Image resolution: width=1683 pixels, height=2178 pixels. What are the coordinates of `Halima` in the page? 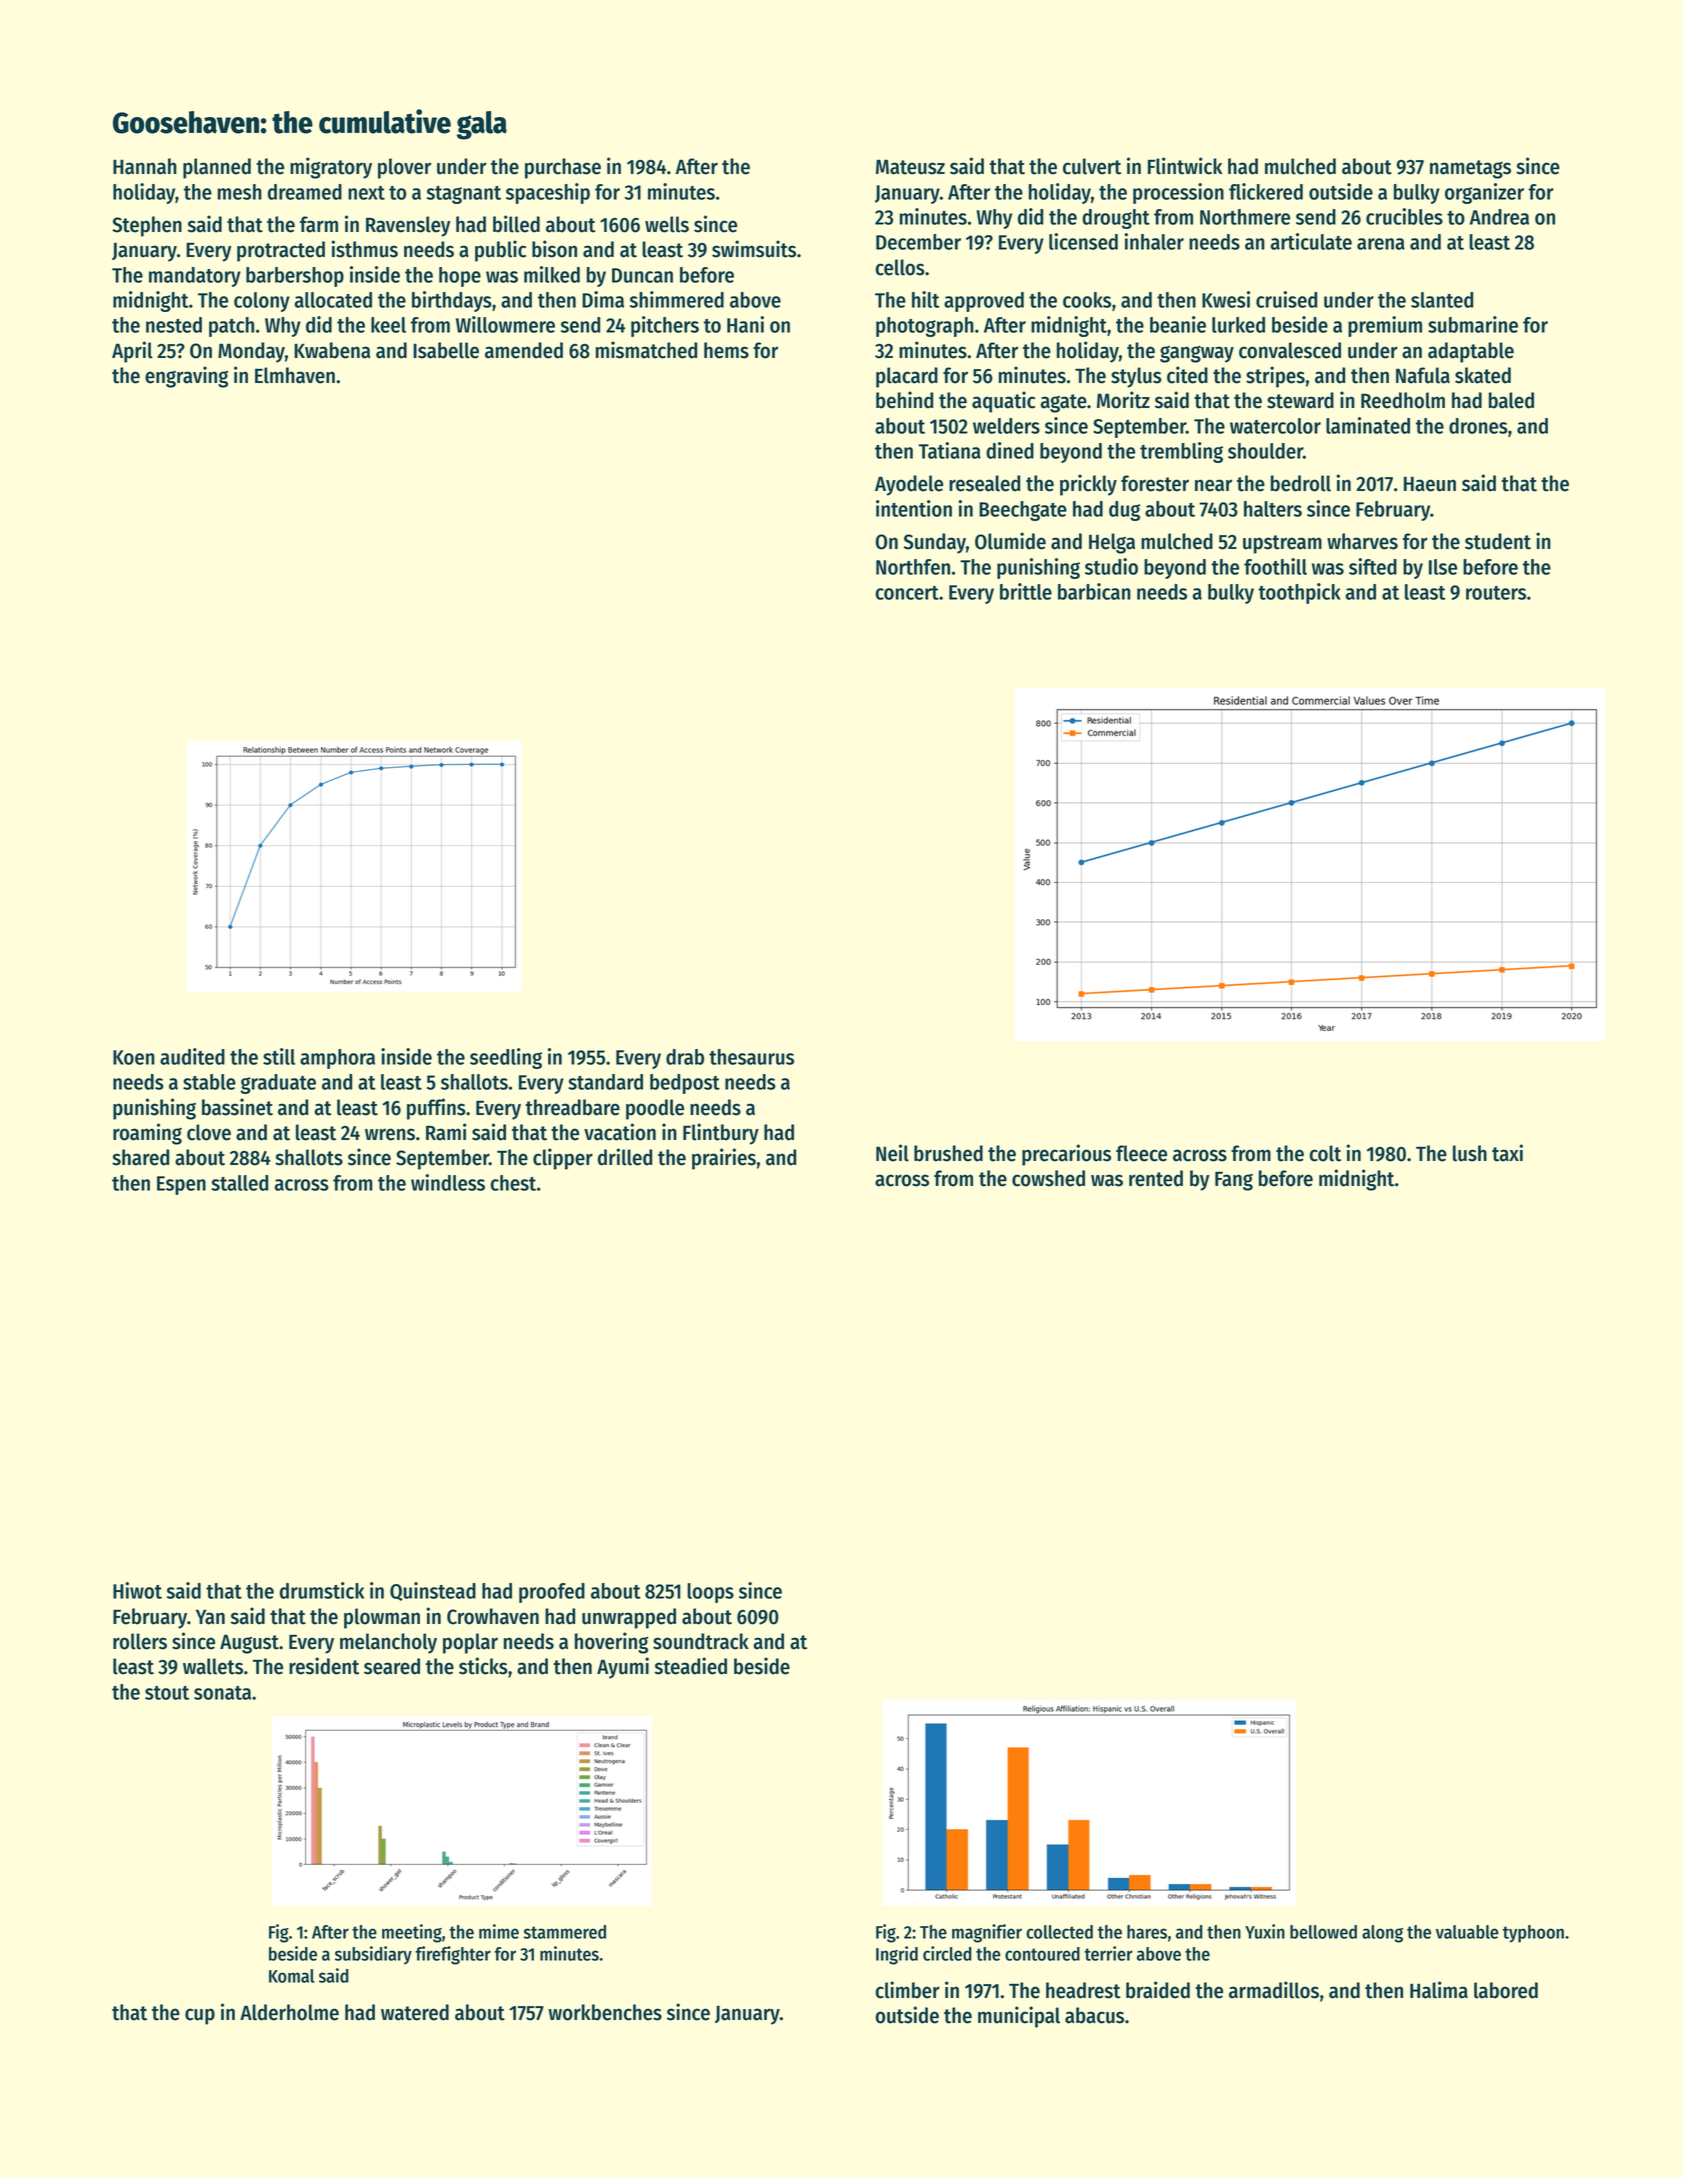 It's located at (1439, 1990).
